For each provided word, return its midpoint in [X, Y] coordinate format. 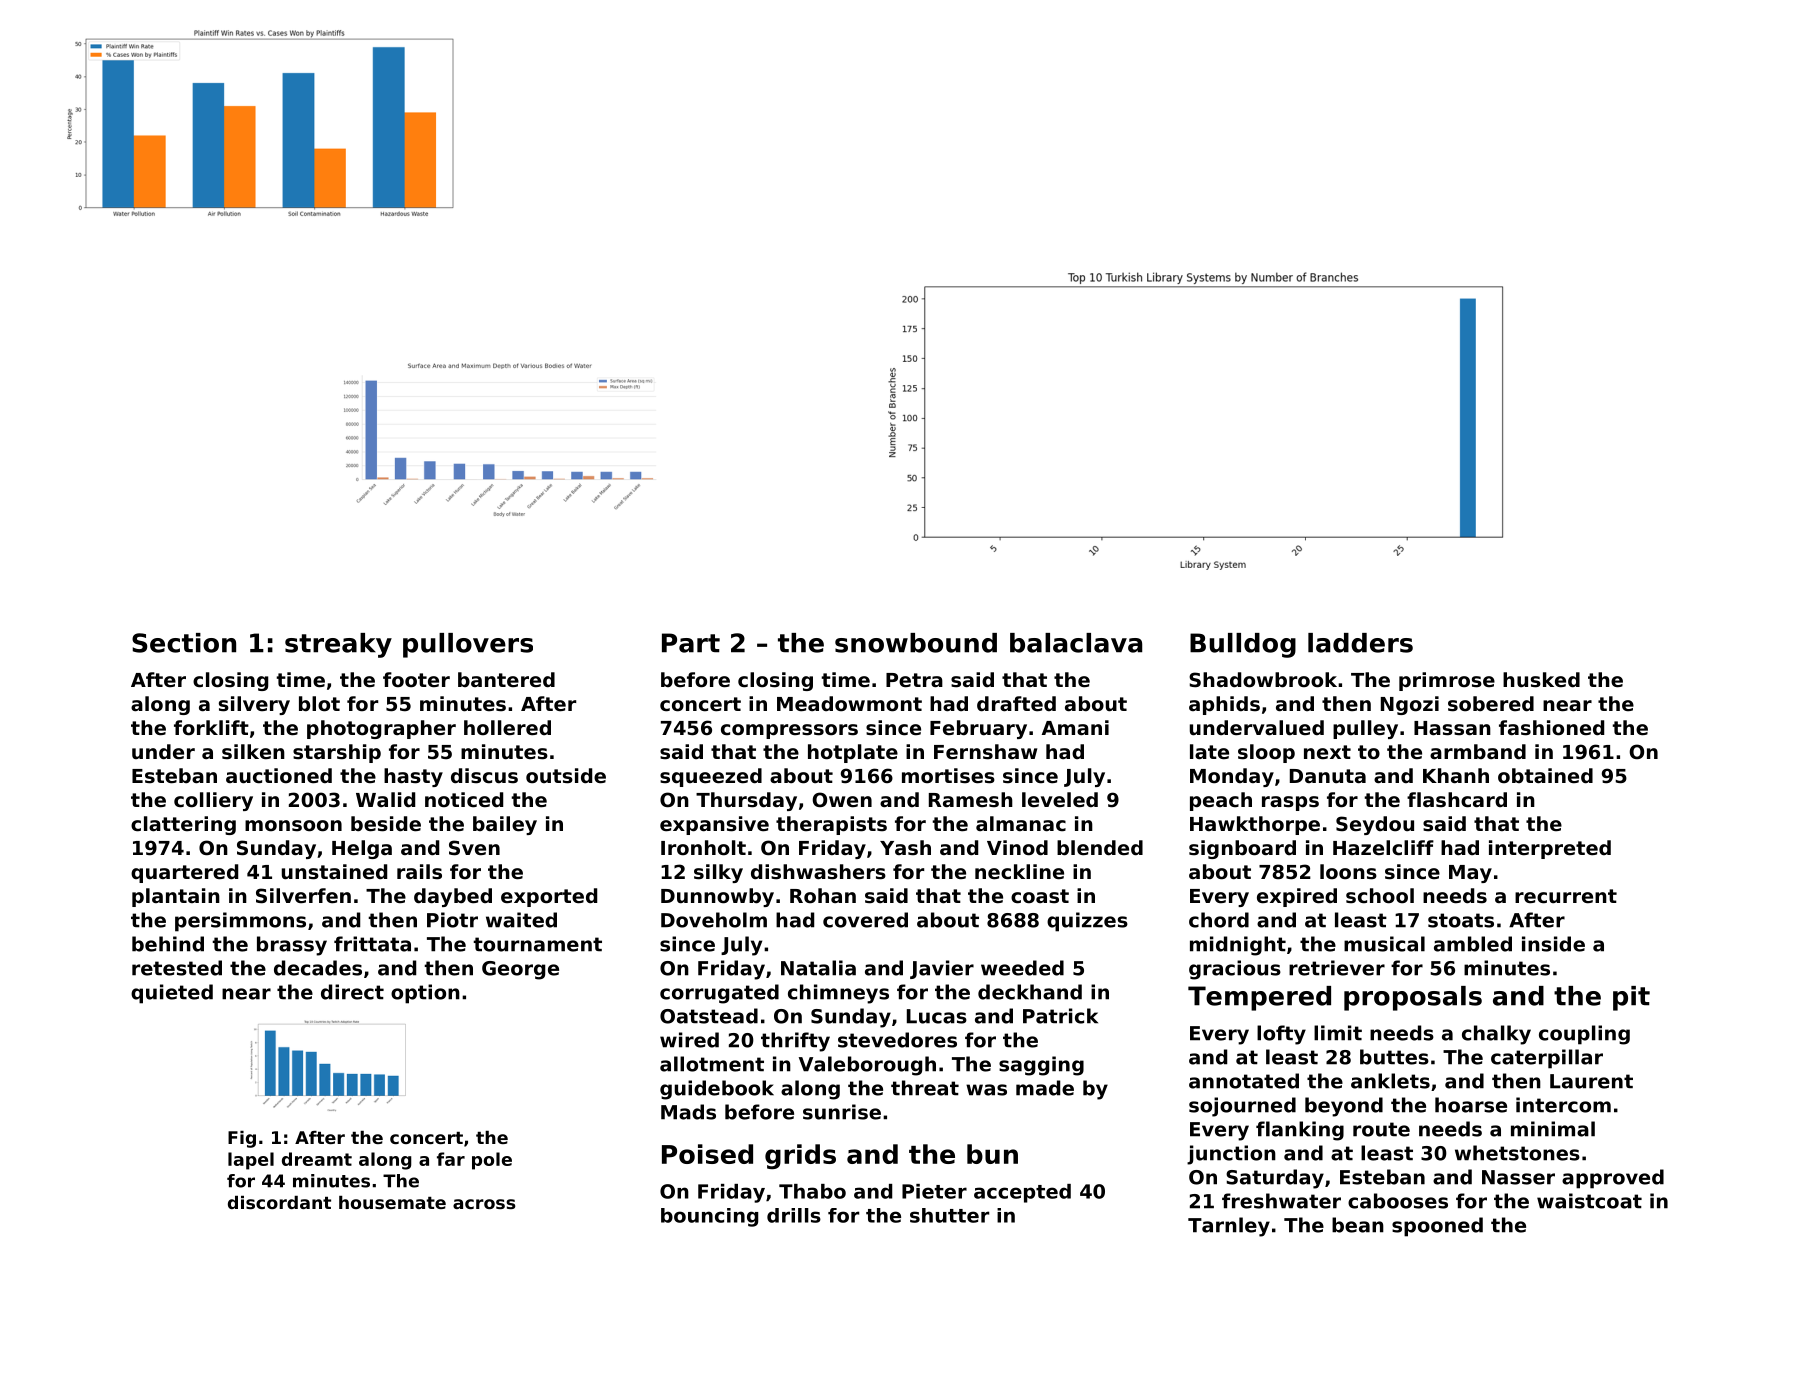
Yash [905, 848]
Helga [362, 849]
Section [184, 643]
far [451, 1159]
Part [691, 643]
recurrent [1566, 896]
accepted [1022, 1193]
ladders [1360, 643]
